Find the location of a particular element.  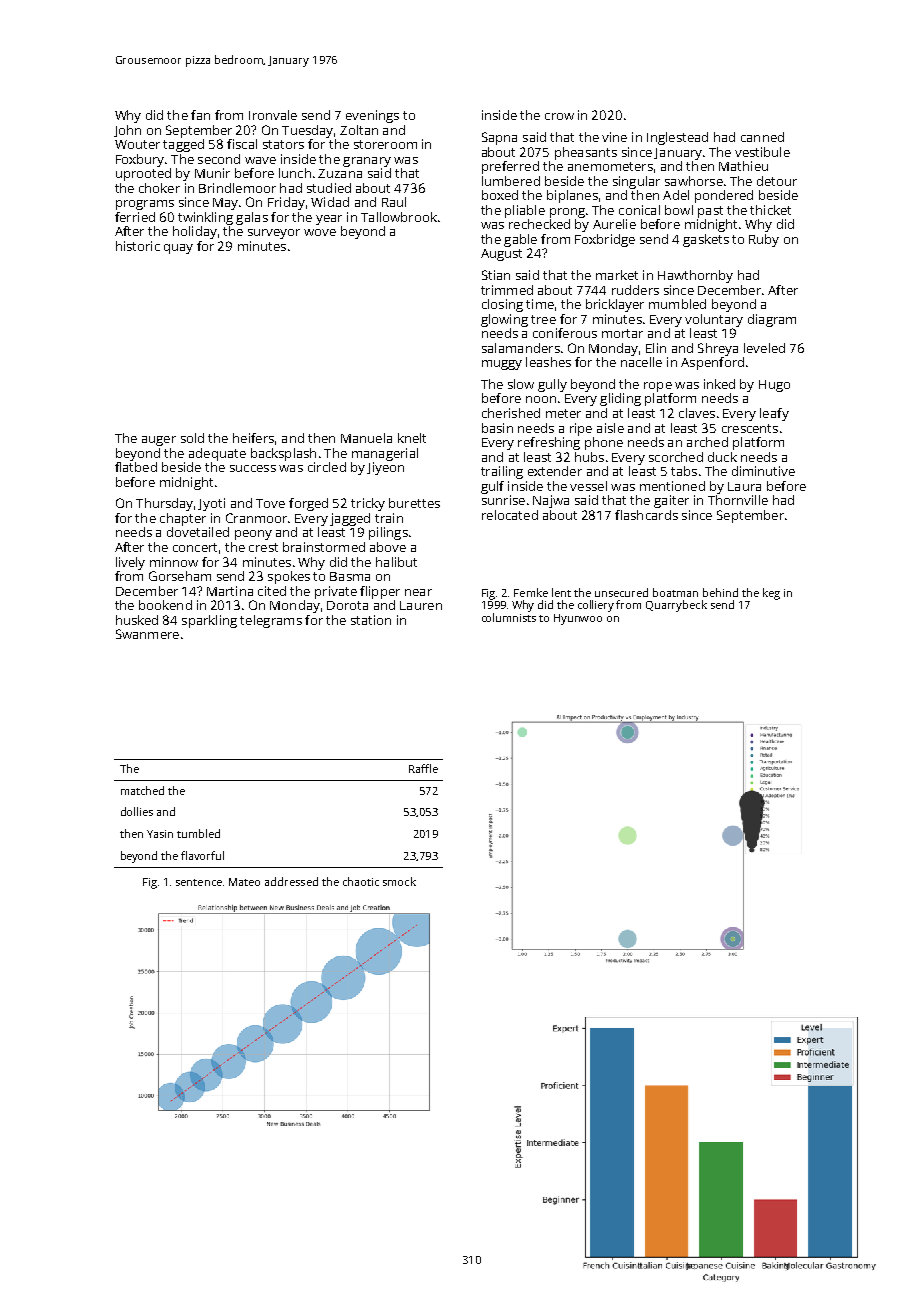

quay is located at coordinates (178, 249).
